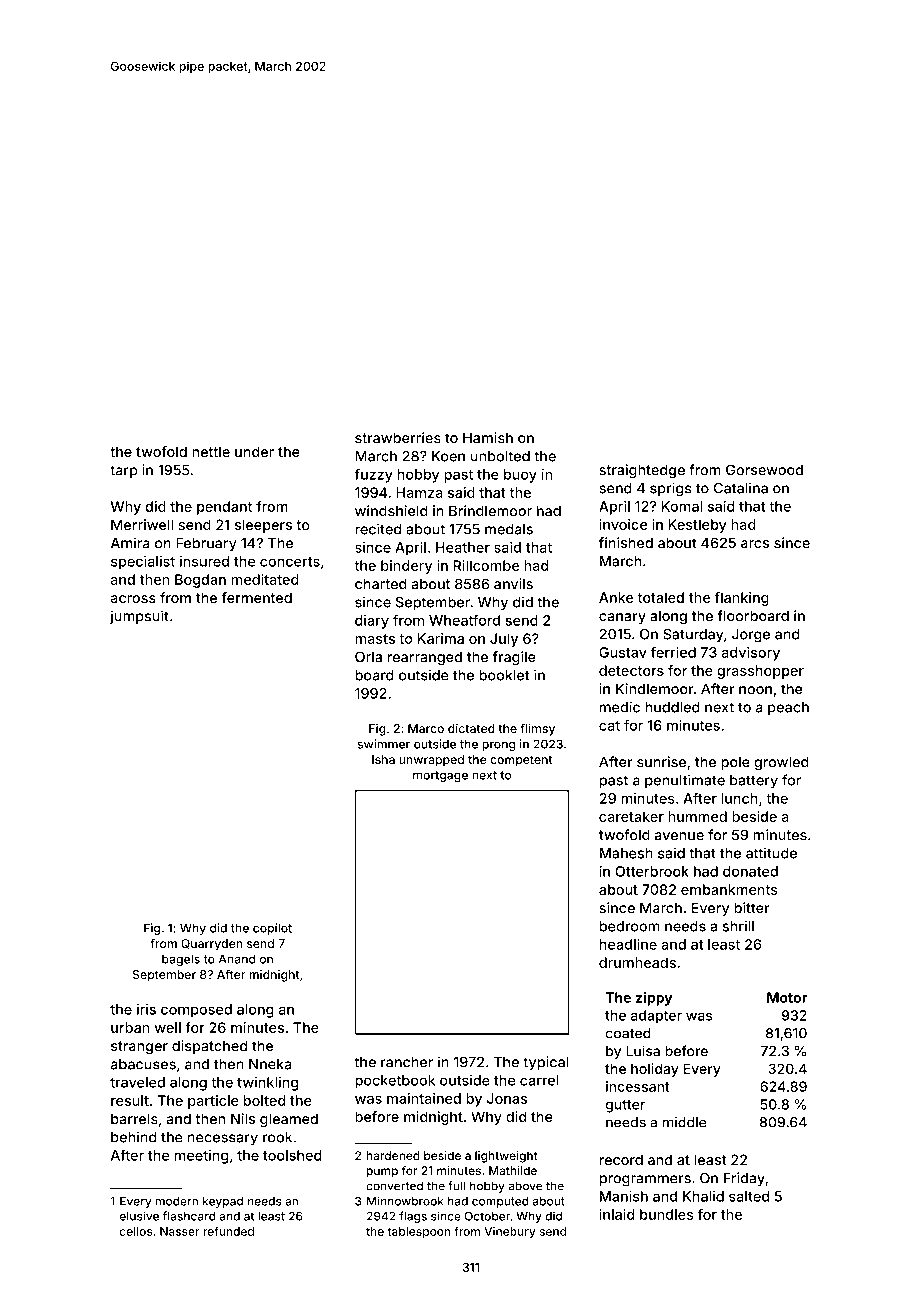 The image size is (924, 1308). What do you see at coordinates (383, 759) in the document?
I see `Isha` at bounding box center [383, 759].
